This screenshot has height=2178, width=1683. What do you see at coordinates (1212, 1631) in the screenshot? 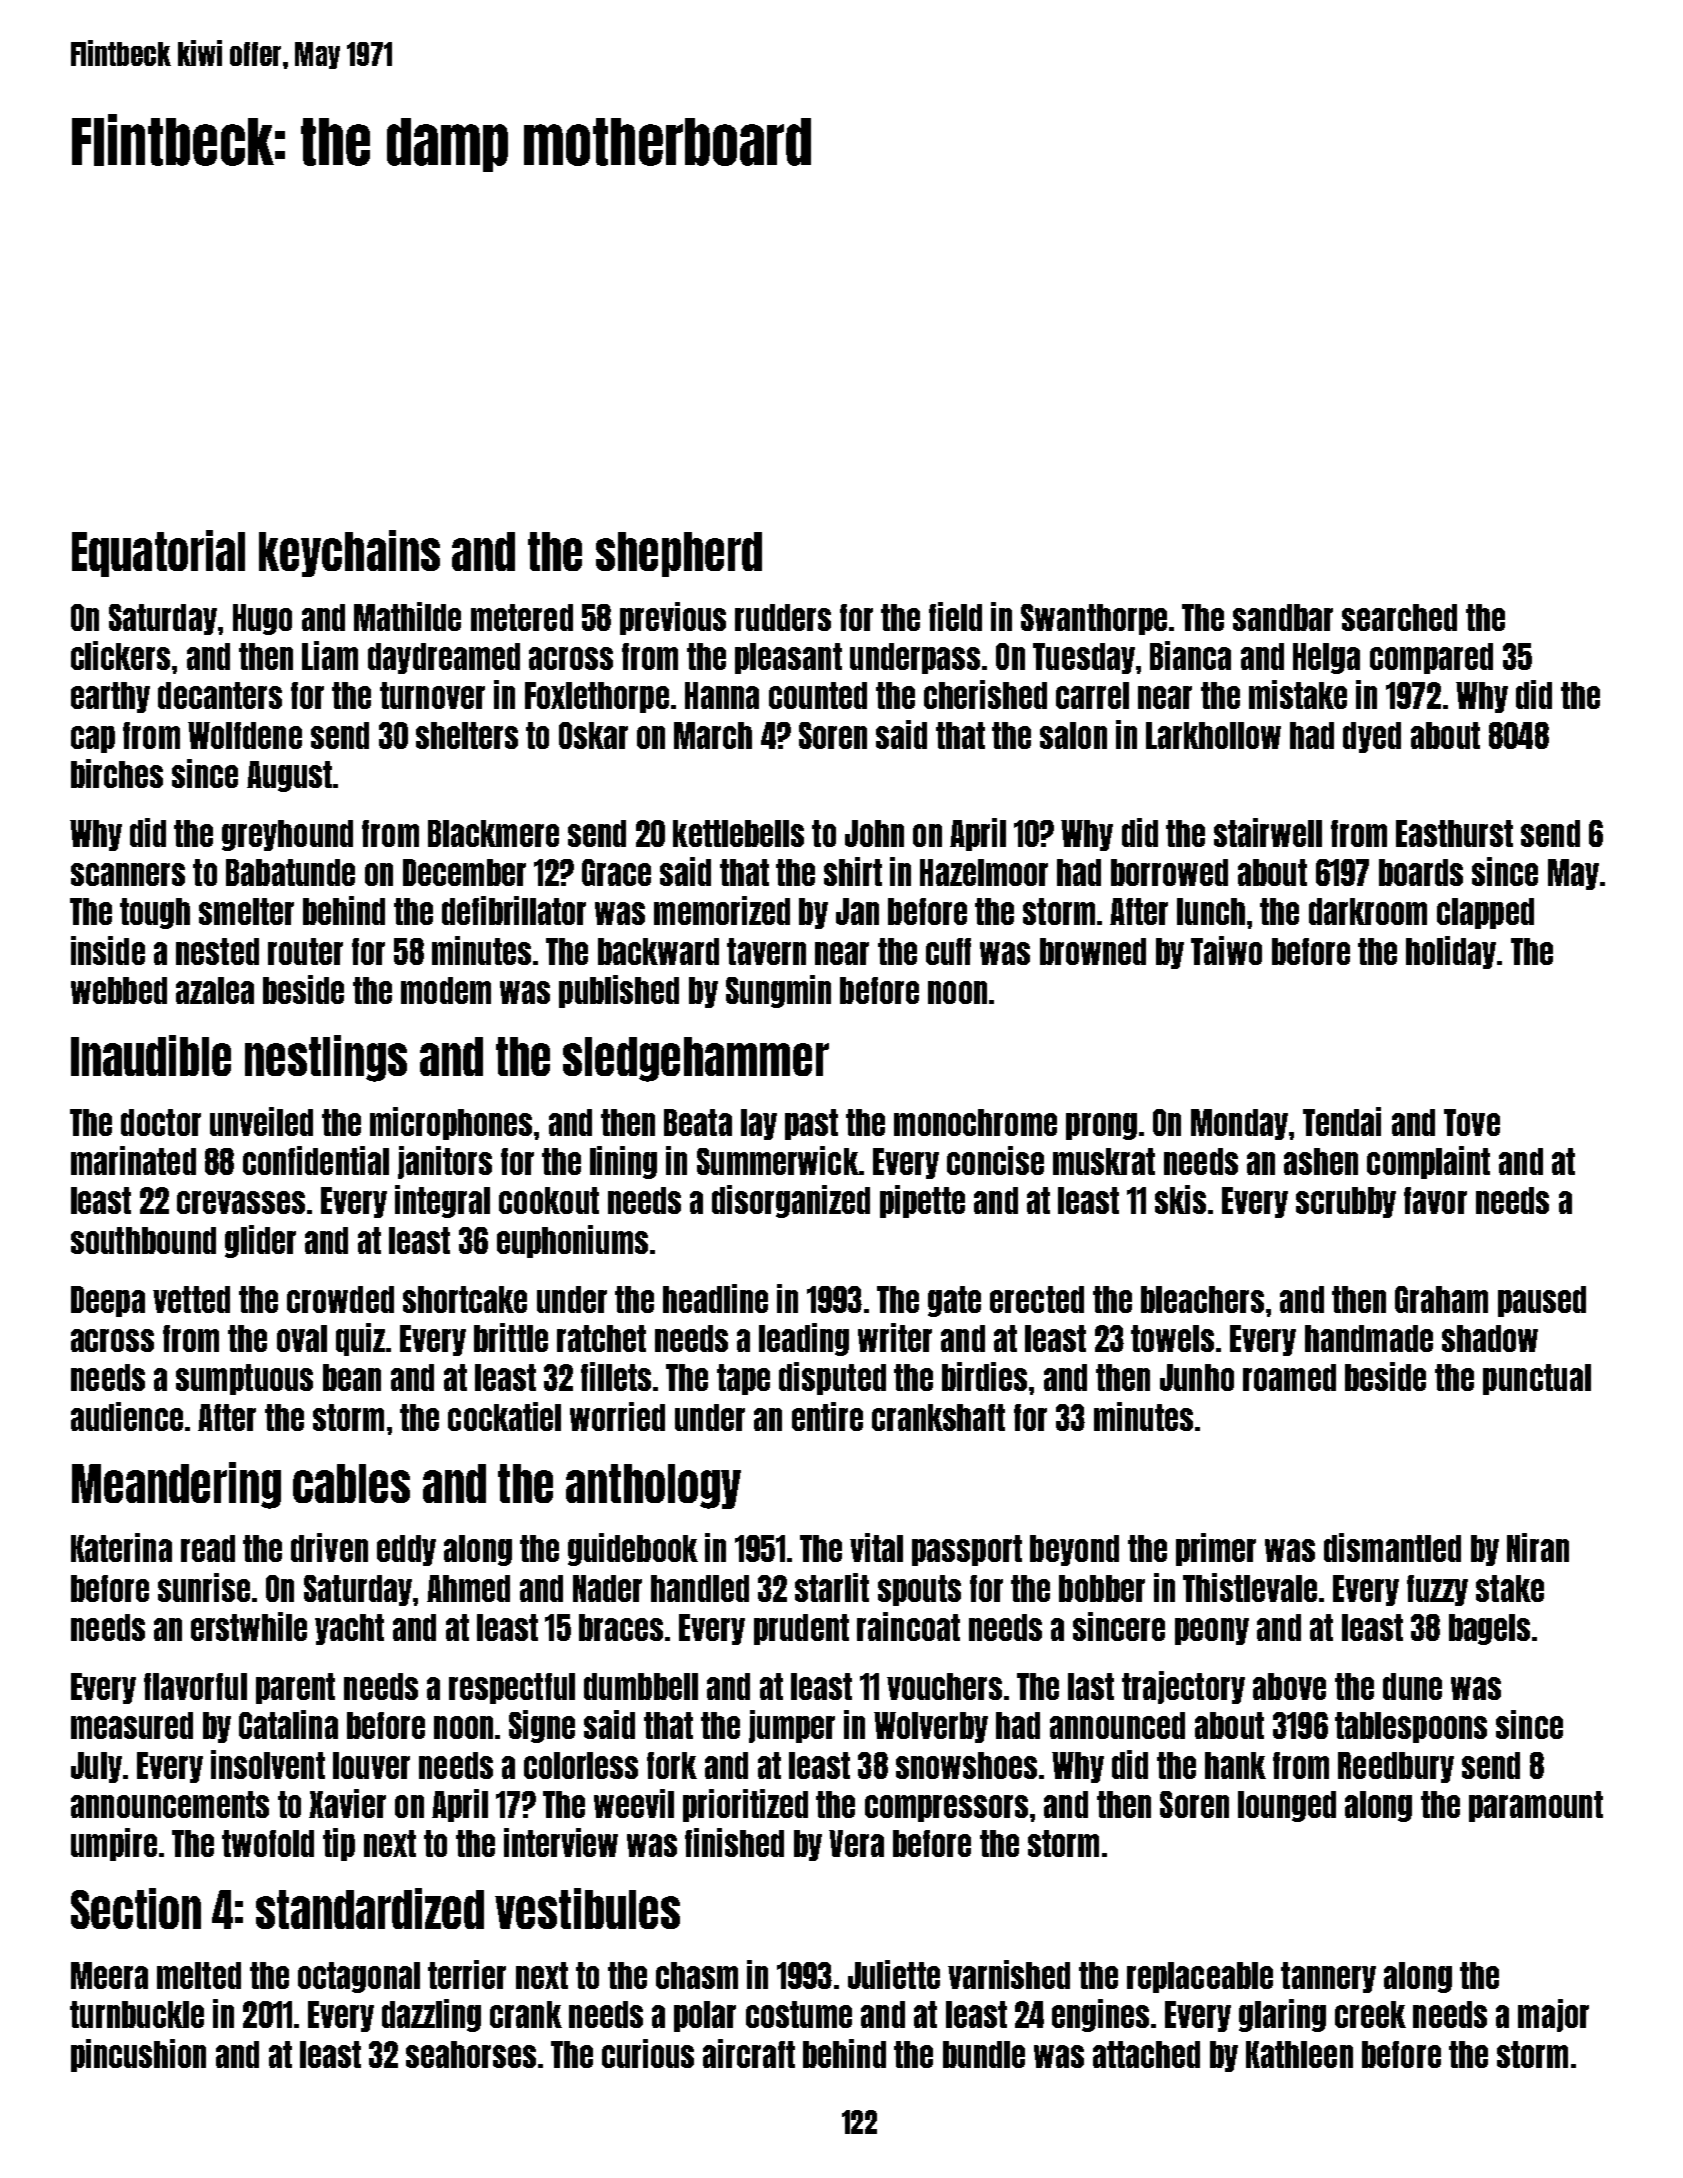
I see `peony` at bounding box center [1212, 1631].
